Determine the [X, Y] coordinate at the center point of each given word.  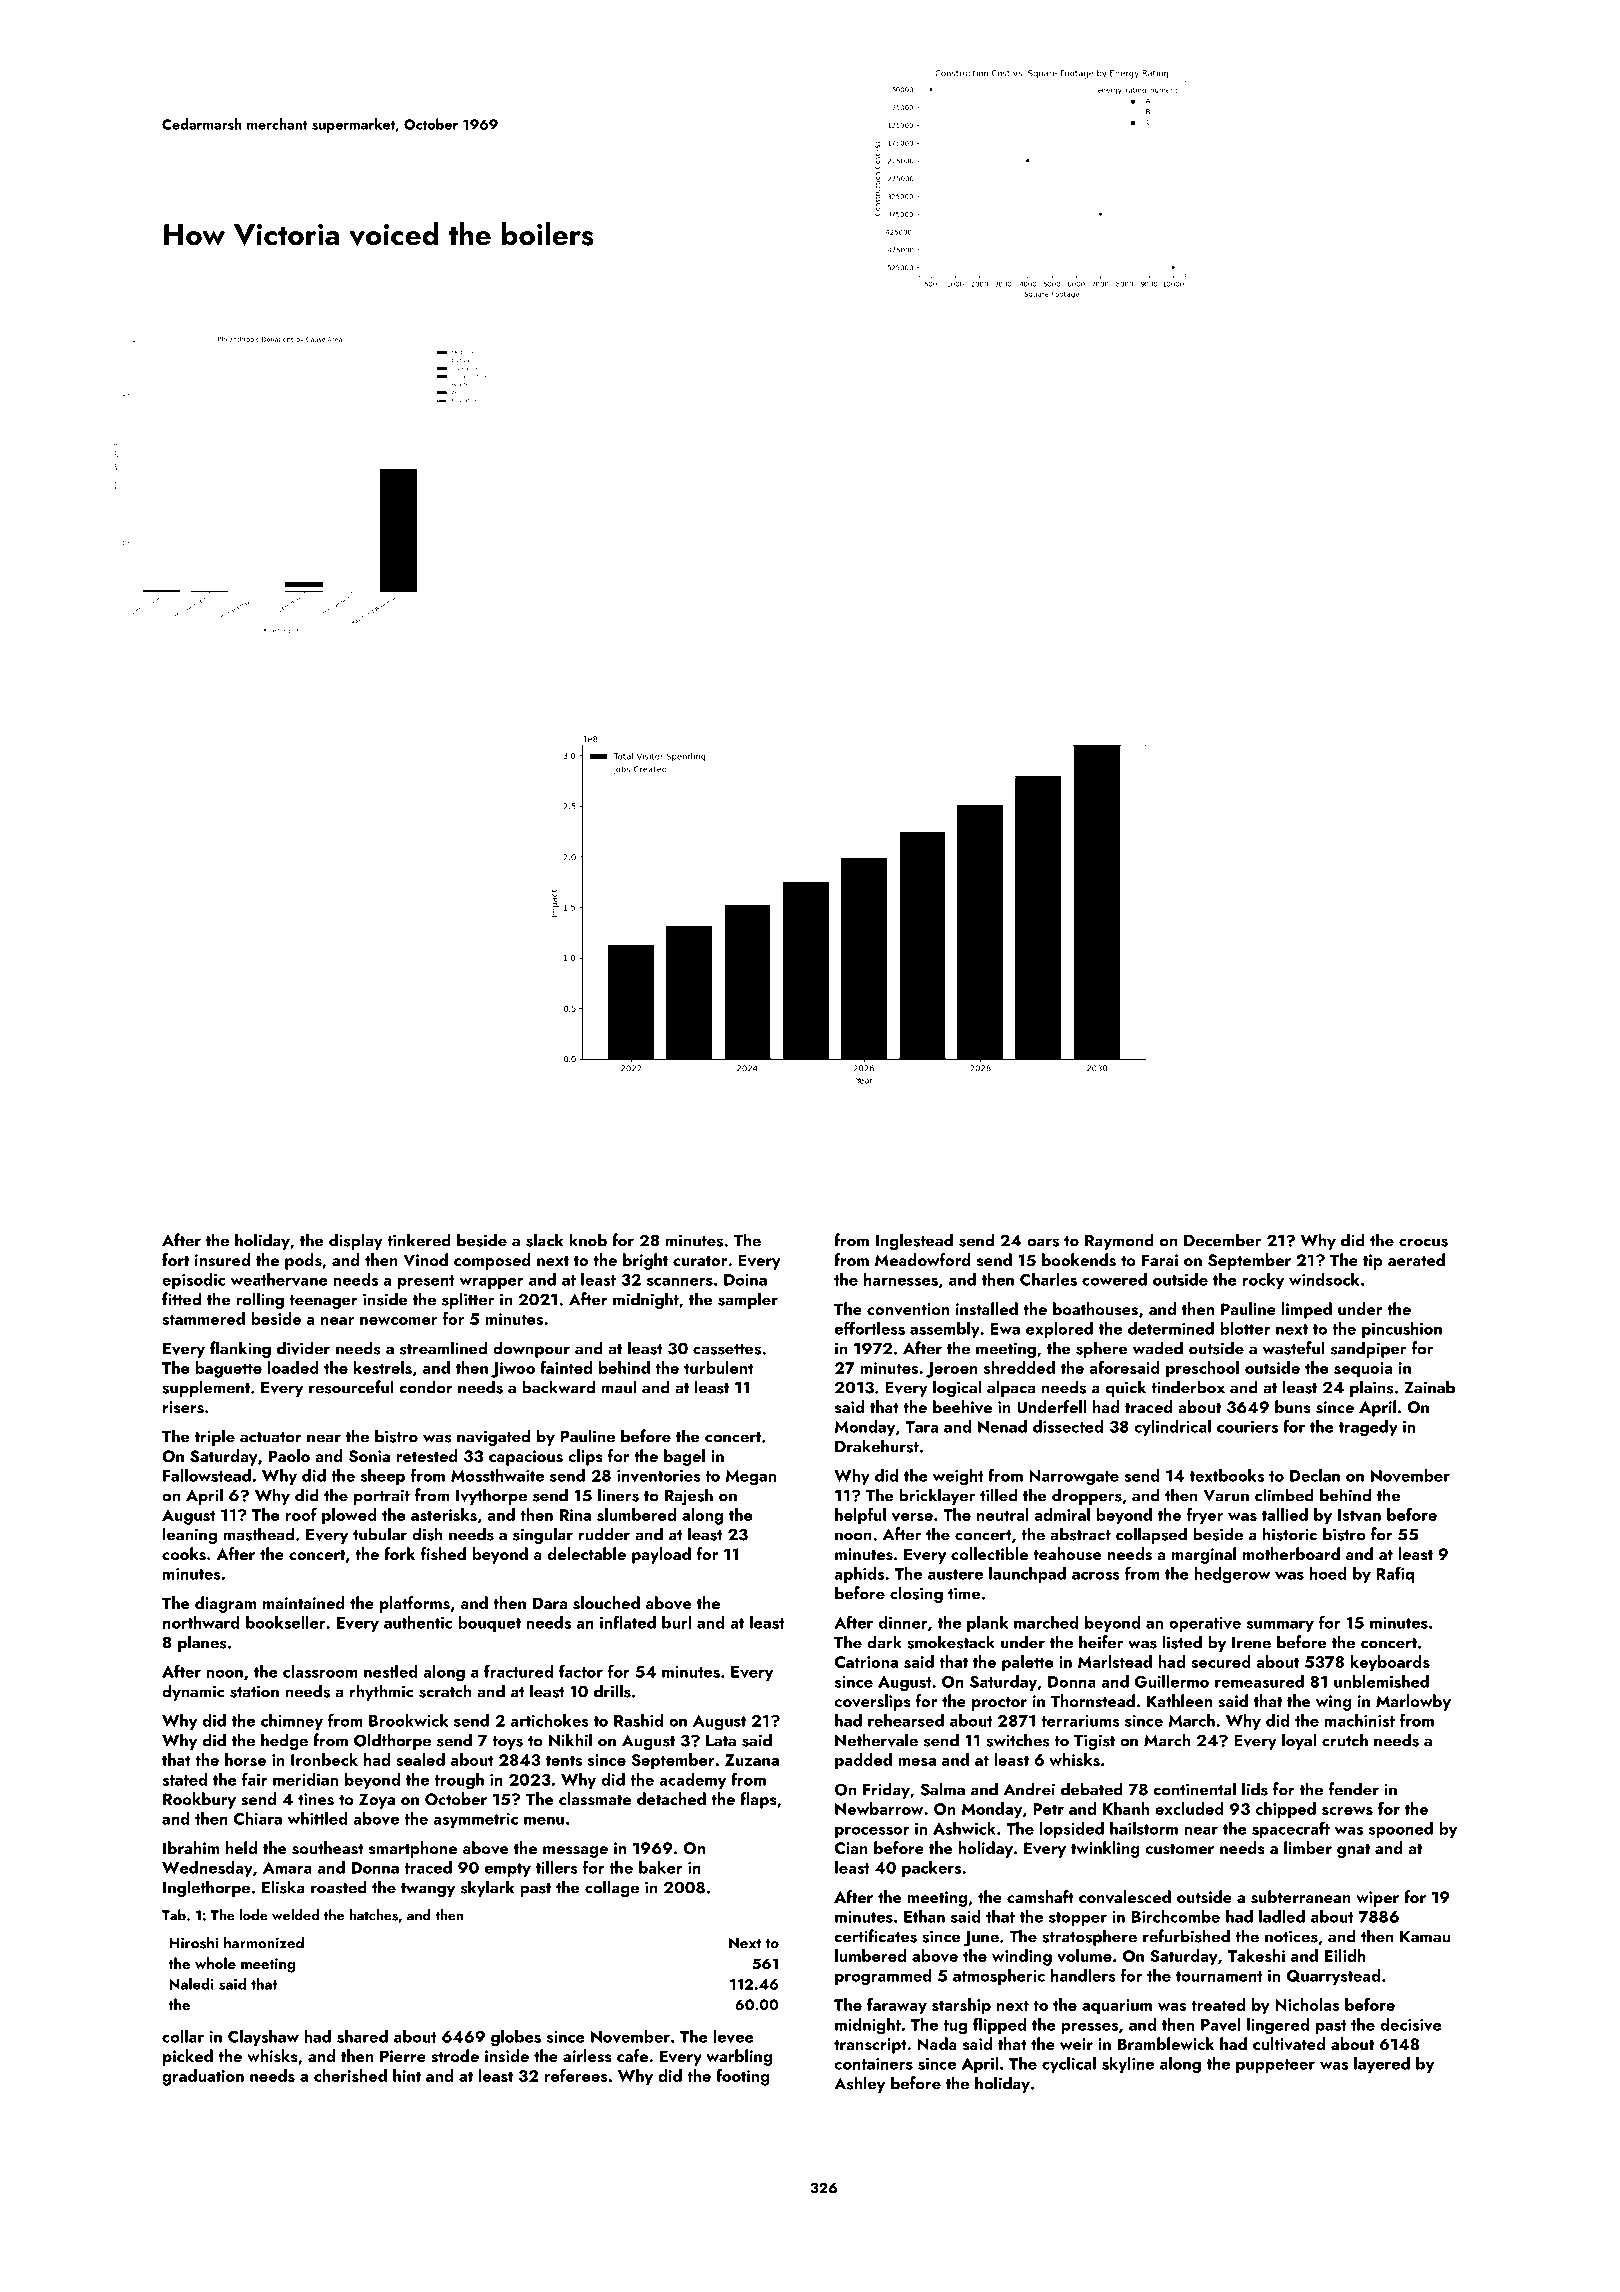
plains [1372, 1388]
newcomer [398, 1321]
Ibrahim [191, 1847]
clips [585, 1457]
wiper [1377, 1899]
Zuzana [752, 1760]
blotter [1245, 1328]
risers [183, 1407]
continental [1194, 1789]
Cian [851, 1848]
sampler [748, 1300]
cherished [350, 2075]
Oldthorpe [392, 1741]
